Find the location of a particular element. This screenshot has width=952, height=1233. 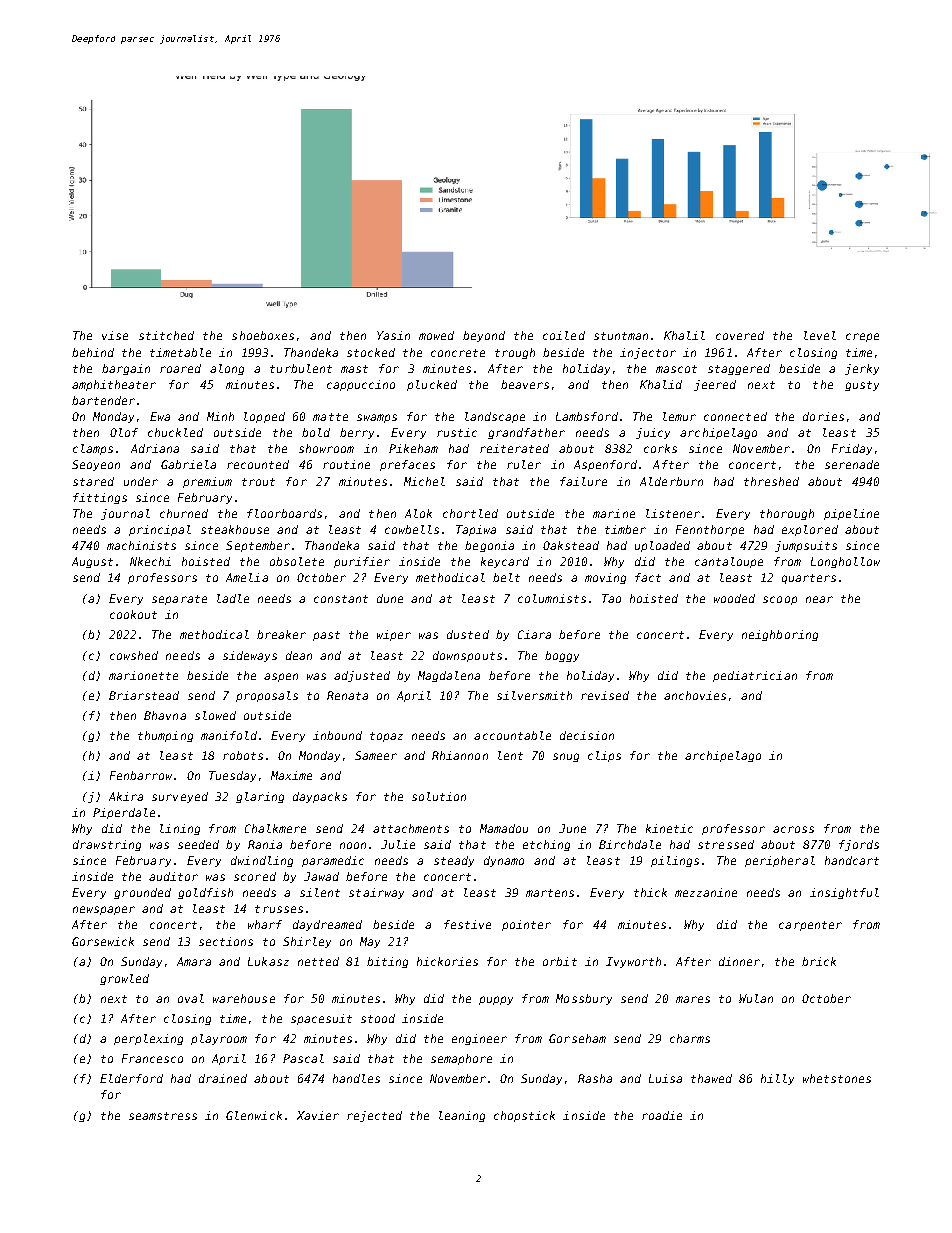

explored is located at coordinates (810, 530).
